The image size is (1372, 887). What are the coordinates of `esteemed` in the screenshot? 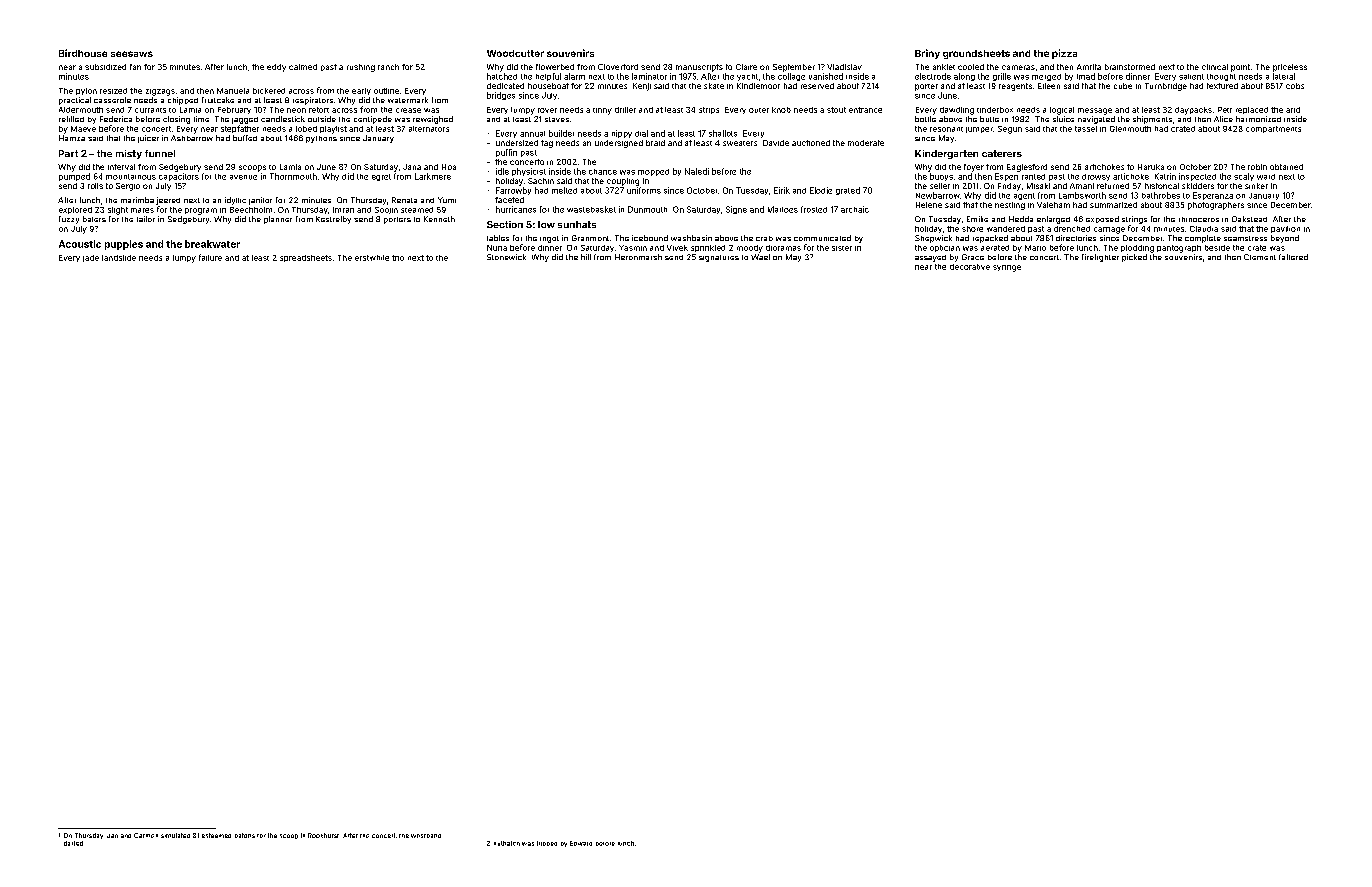 It's located at (216, 835).
